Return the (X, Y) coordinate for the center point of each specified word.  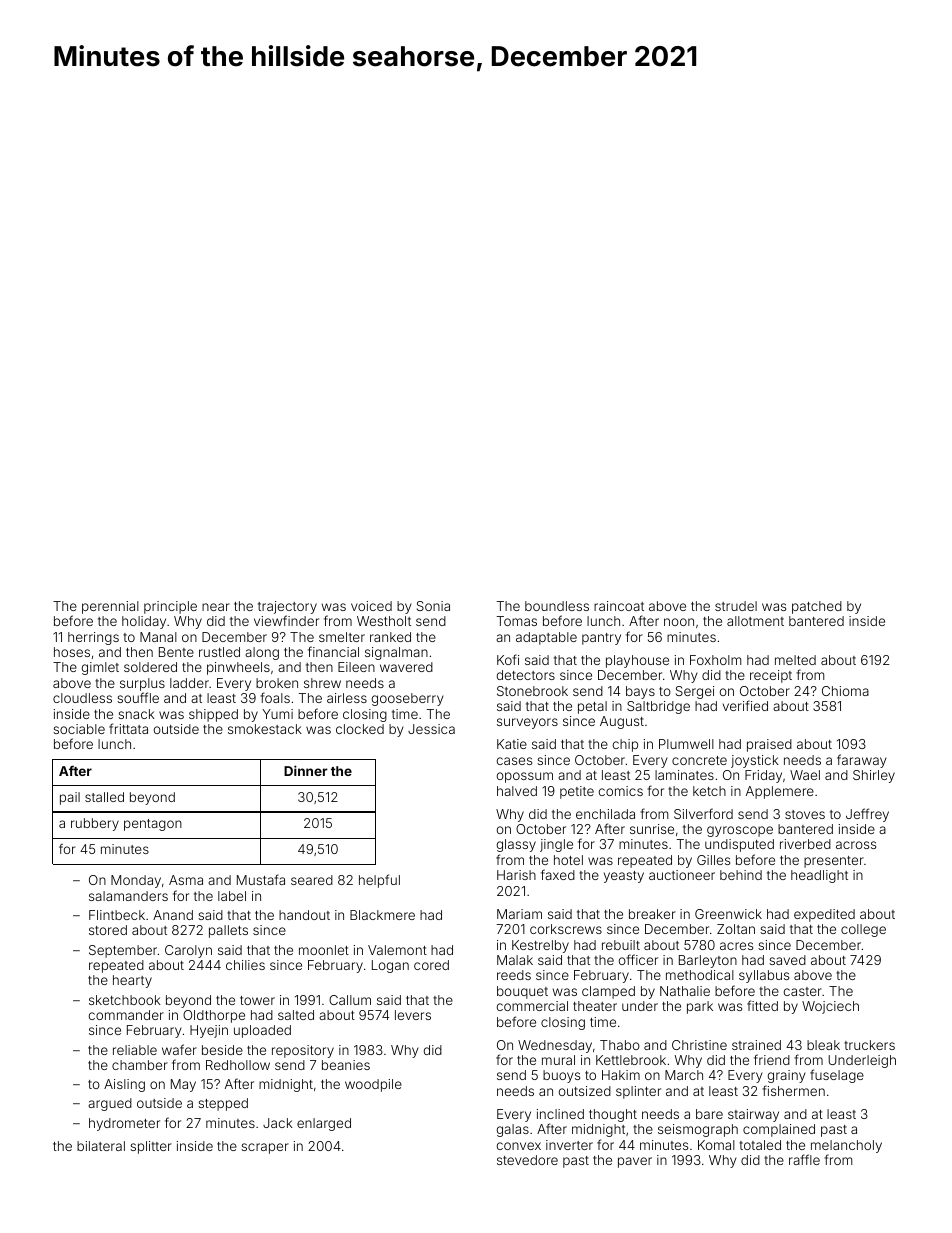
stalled (104, 797)
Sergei (695, 692)
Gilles (713, 860)
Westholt (384, 621)
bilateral (101, 1146)
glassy (516, 845)
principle (170, 607)
